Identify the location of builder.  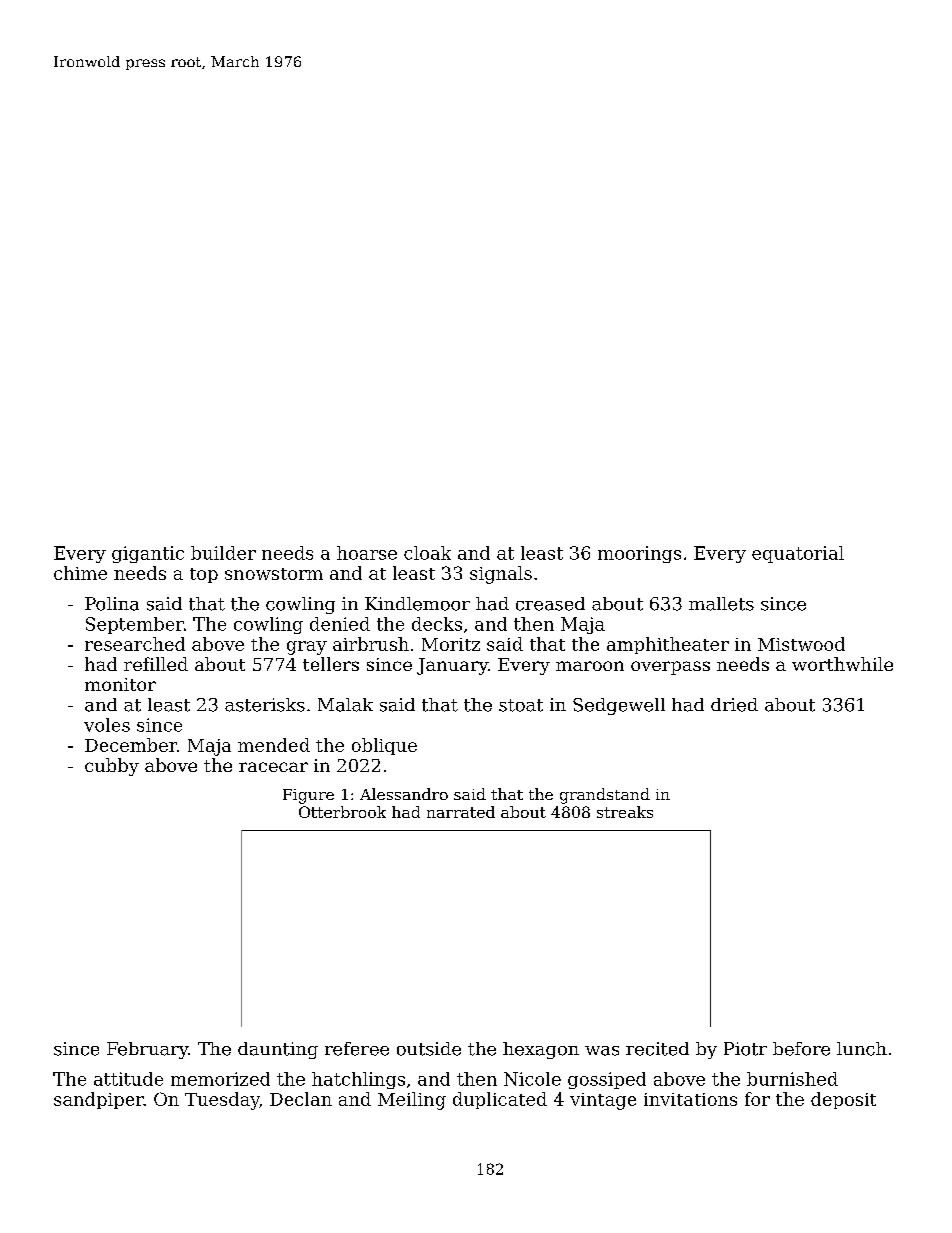
(223, 553).
